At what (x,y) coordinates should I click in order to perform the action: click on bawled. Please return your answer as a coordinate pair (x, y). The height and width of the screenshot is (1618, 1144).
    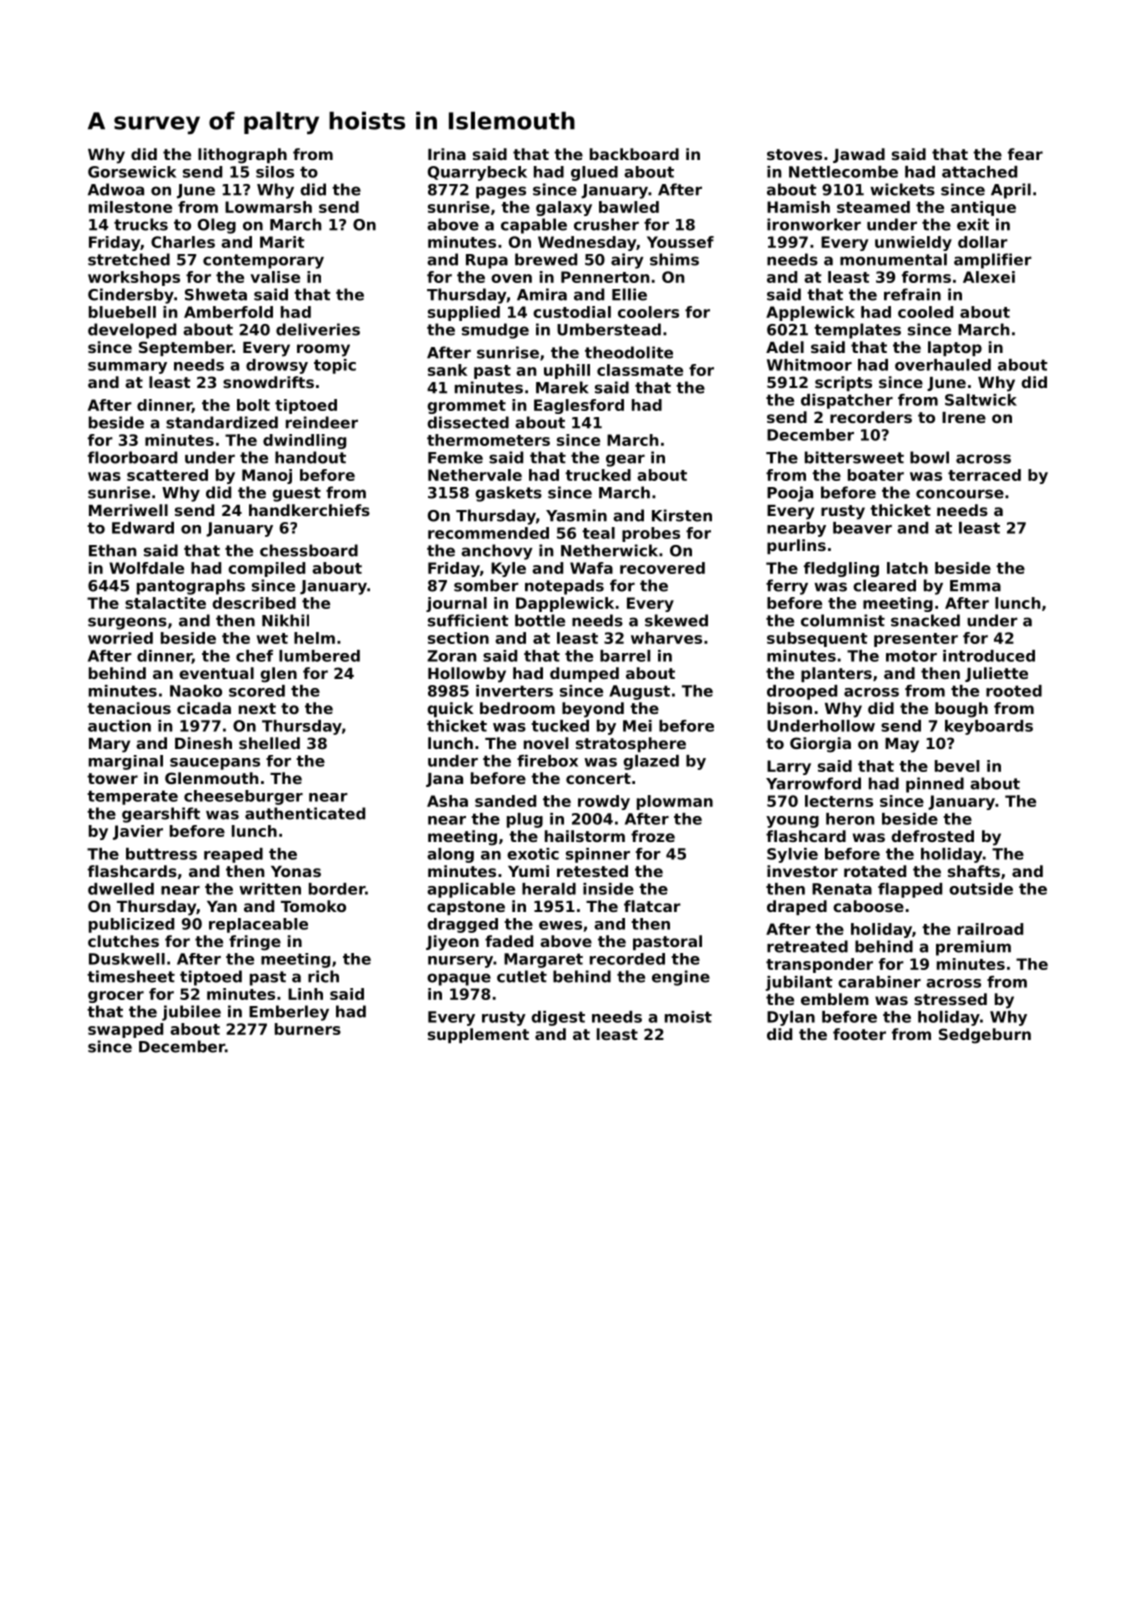
    Looking at the image, I should click on (629, 207).
